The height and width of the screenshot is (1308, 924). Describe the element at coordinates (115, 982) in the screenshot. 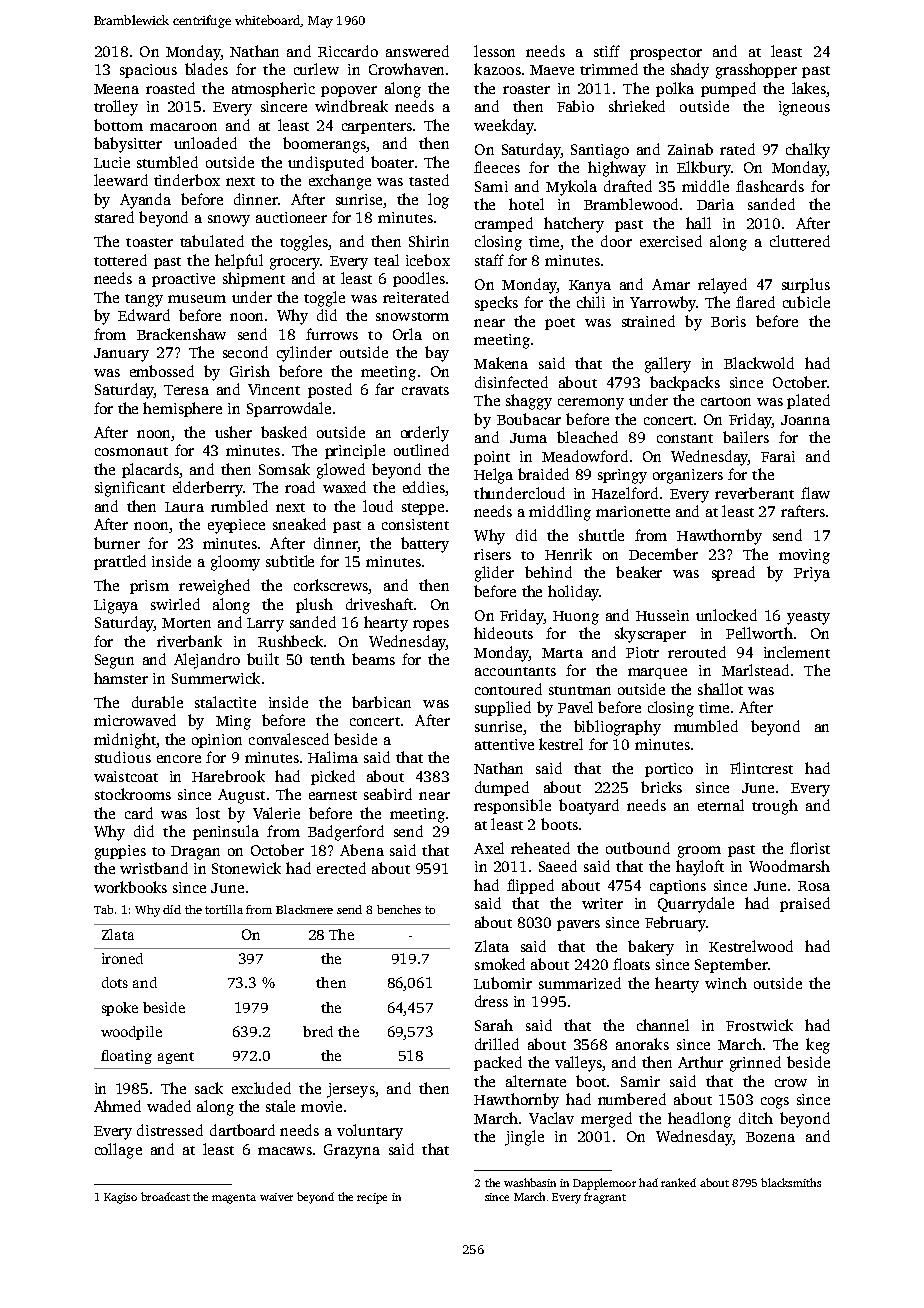

I see `dots` at that location.
